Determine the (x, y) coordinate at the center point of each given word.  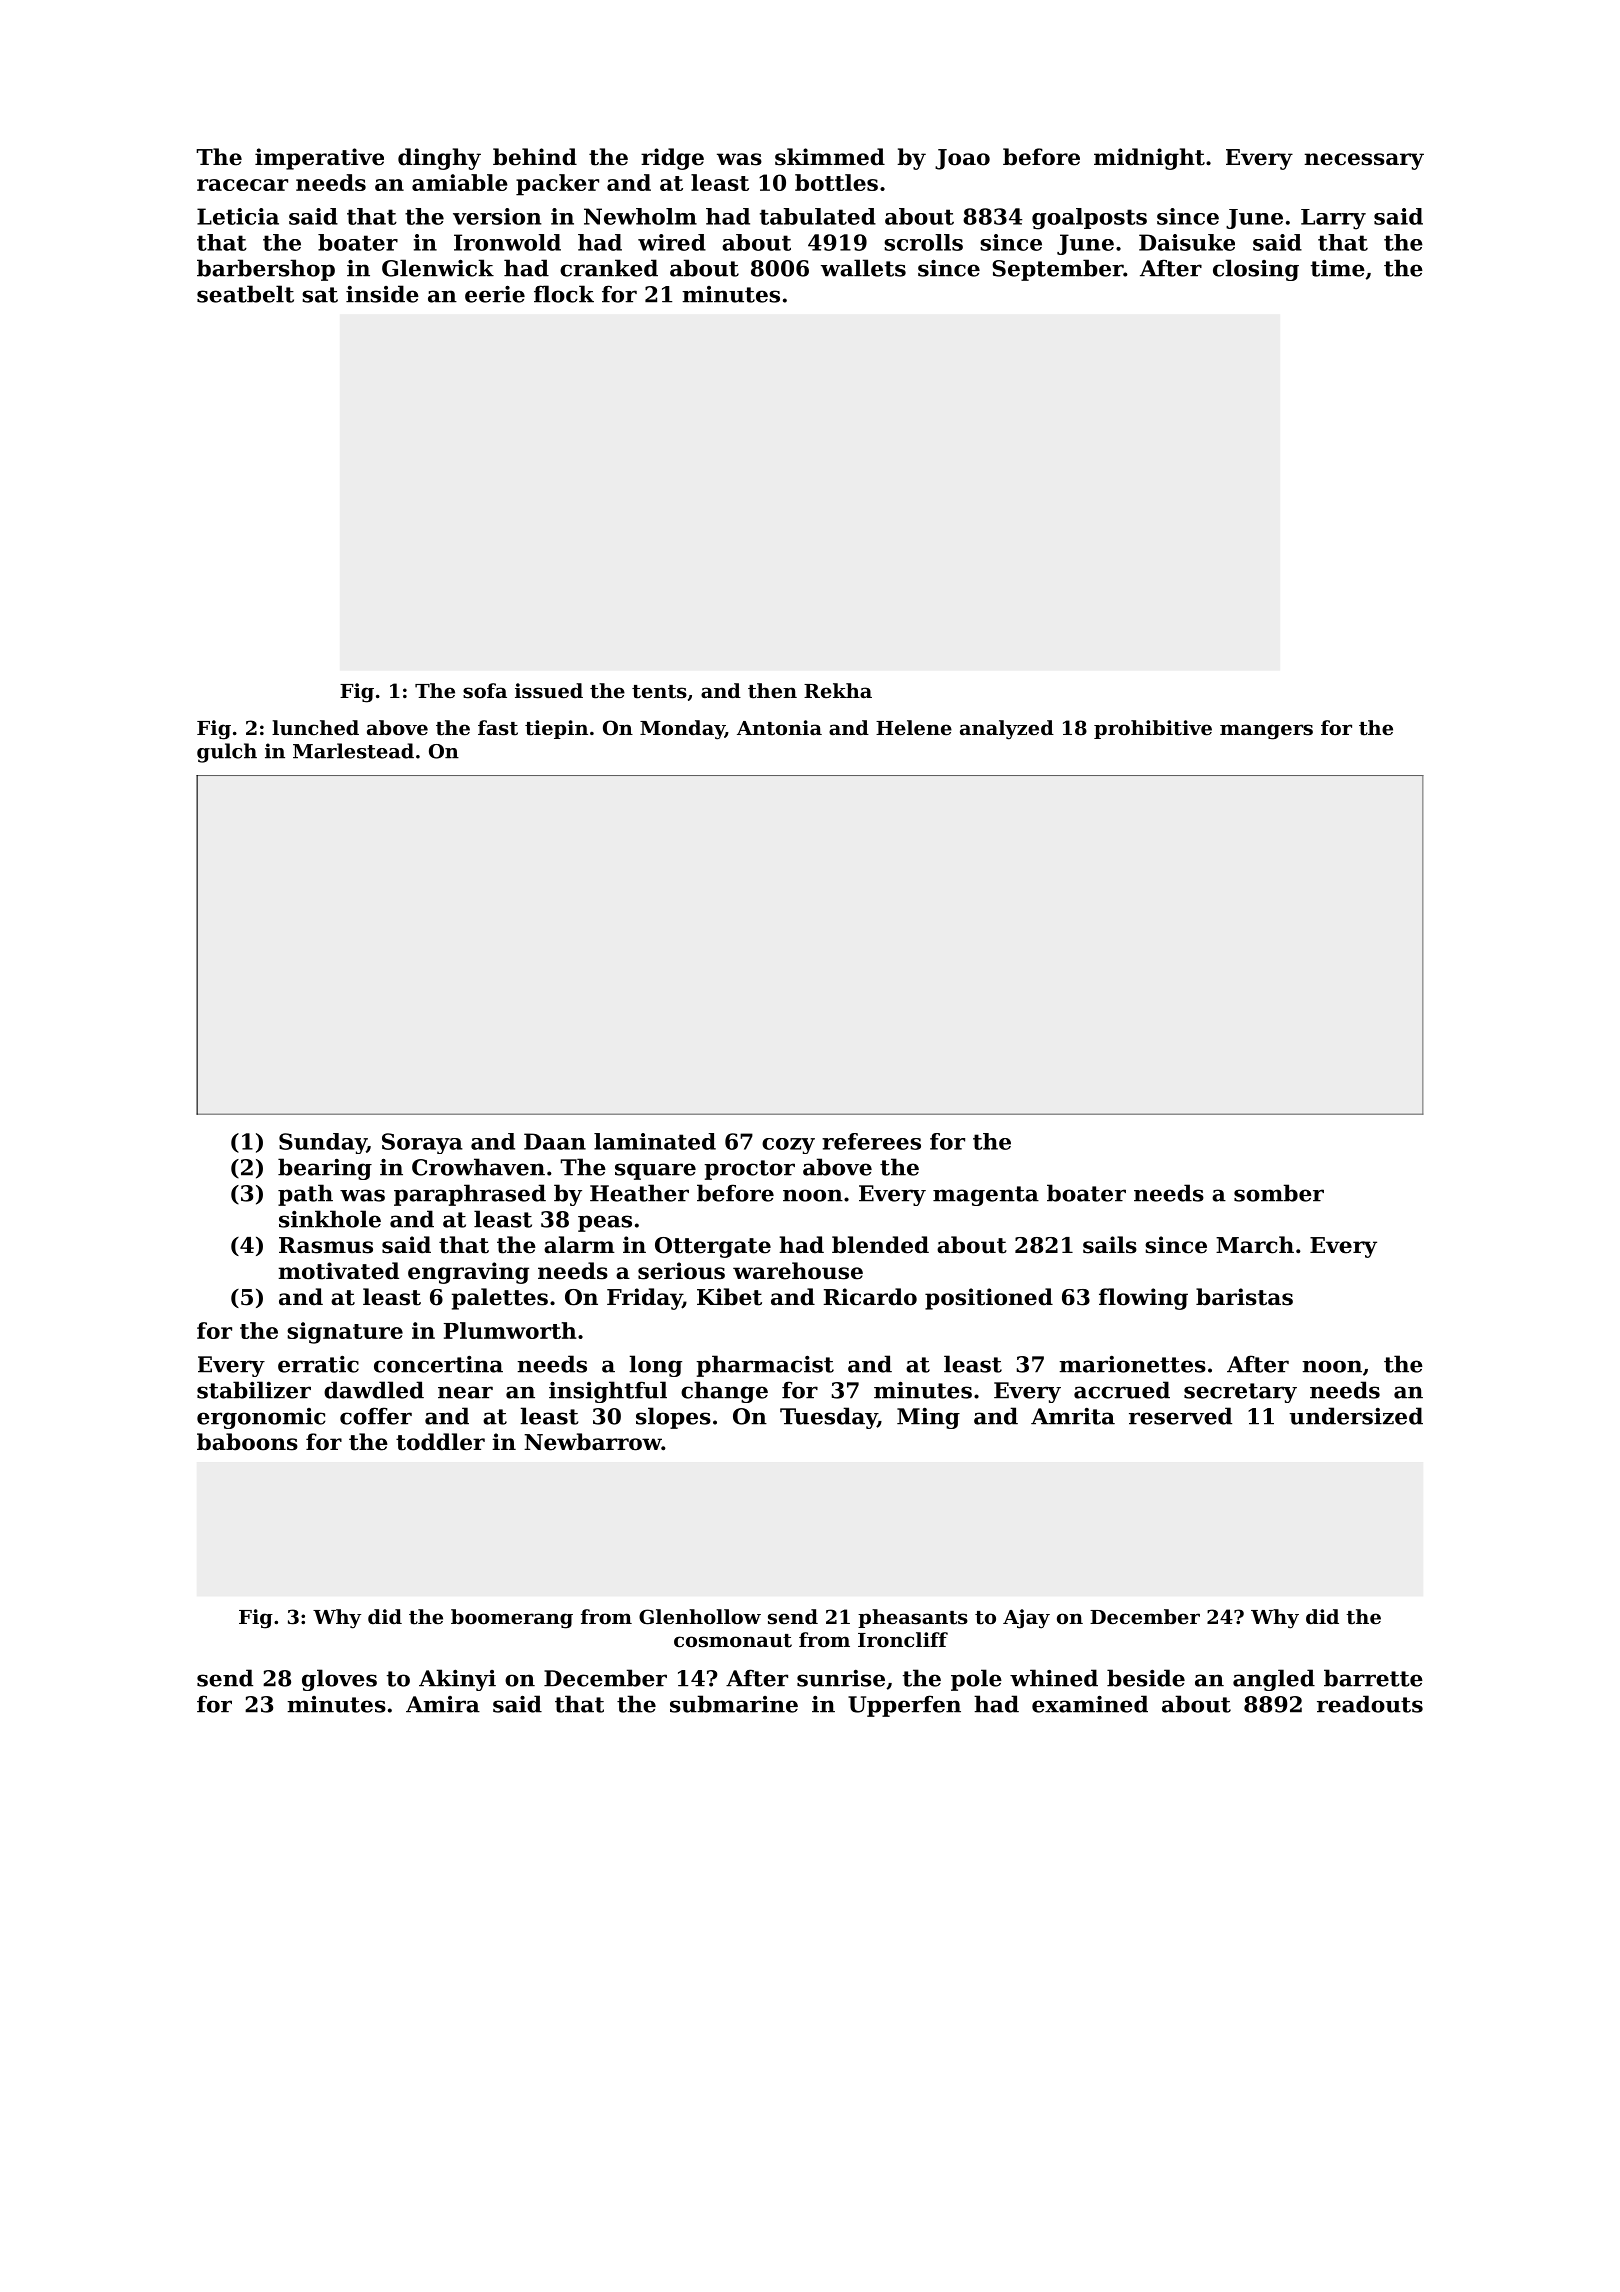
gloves (339, 1680)
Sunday (323, 1143)
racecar (242, 185)
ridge (672, 159)
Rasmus (326, 1245)
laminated (655, 1141)
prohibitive (1153, 729)
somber (1279, 1193)
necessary (1364, 161)
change (724, 1392)
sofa (485, 691)
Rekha (838, 690)
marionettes (1132, 1364)
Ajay (1026, 1619)
